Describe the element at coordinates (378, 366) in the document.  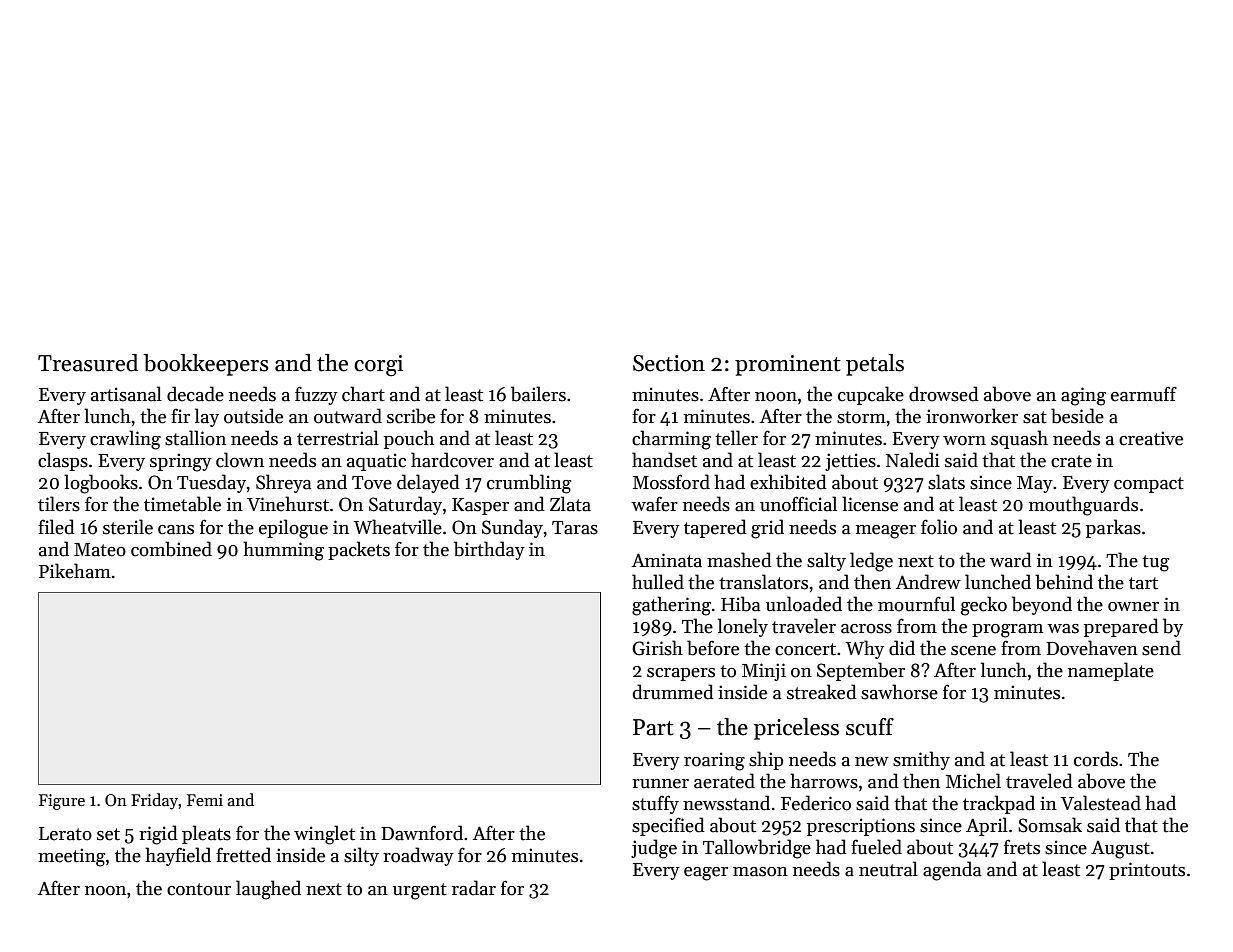
I see `corgi` at that location.
